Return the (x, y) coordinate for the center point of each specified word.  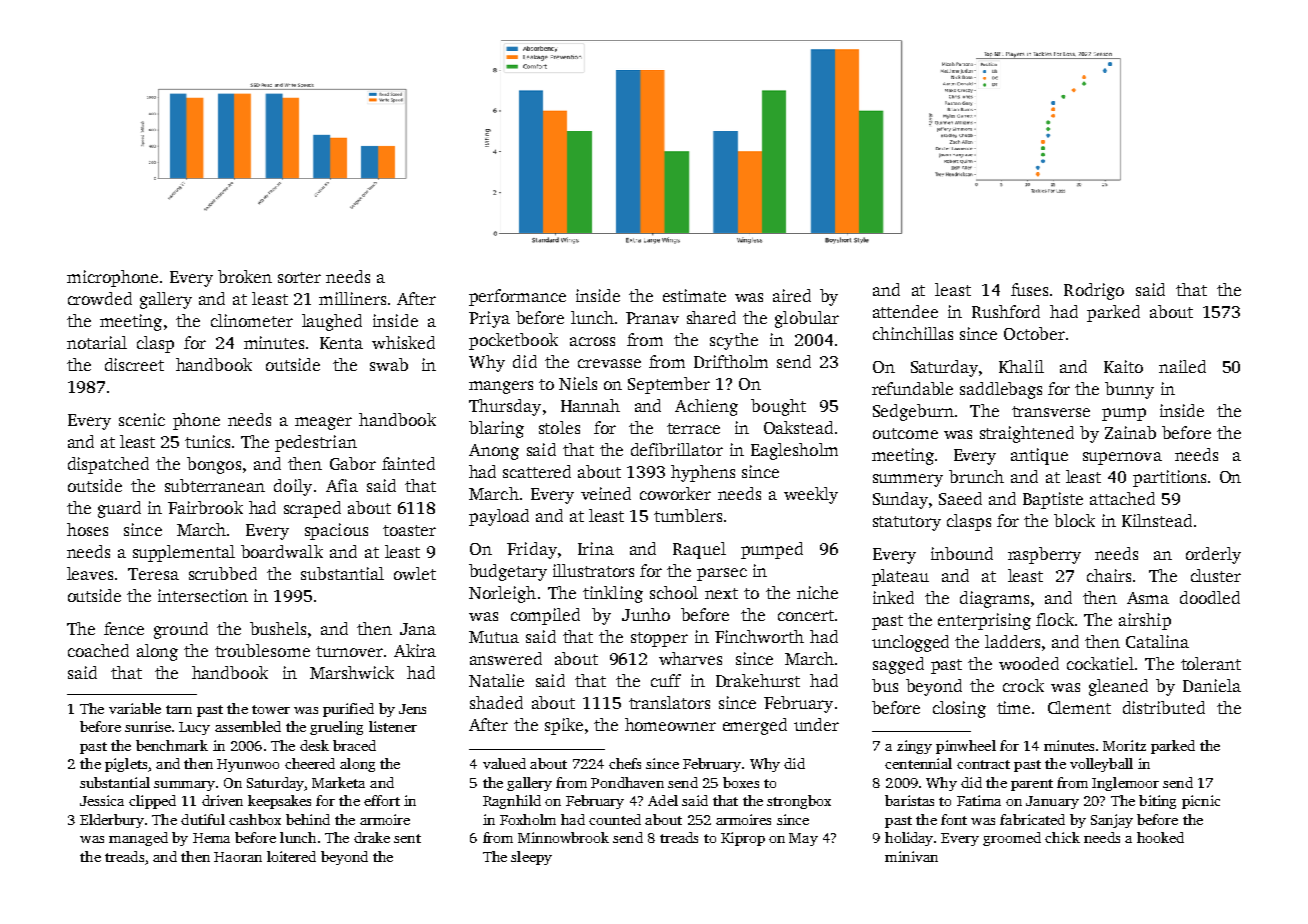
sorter (299, 277)
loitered (291, 856)
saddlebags (1001, 390)
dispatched (108, 465)
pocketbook (513, 341)
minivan (911, 856)
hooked (1160, 837)
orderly (1213, 555)
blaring (496, 429)
